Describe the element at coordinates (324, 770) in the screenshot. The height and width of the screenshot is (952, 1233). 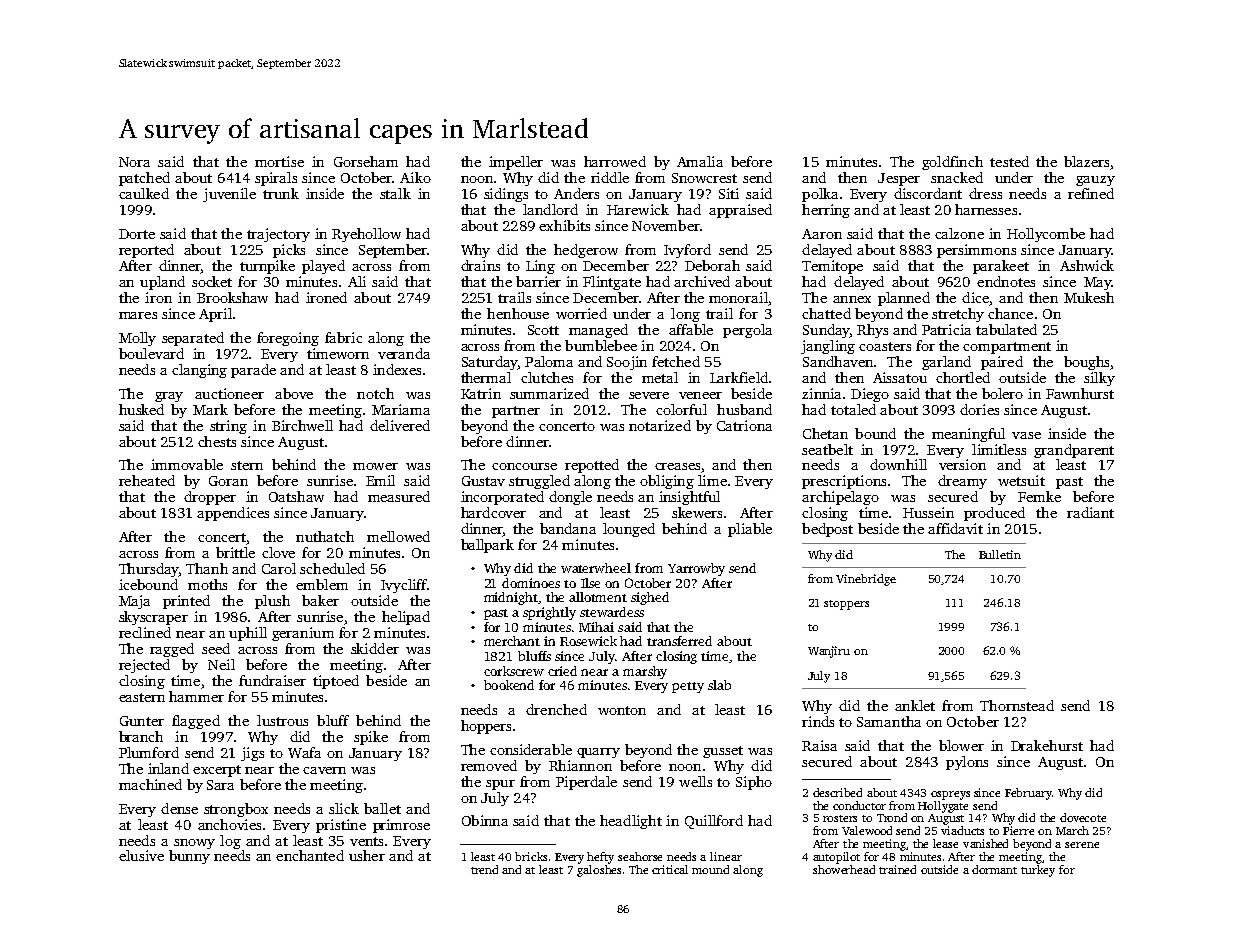
I see `cavern` at that location.
